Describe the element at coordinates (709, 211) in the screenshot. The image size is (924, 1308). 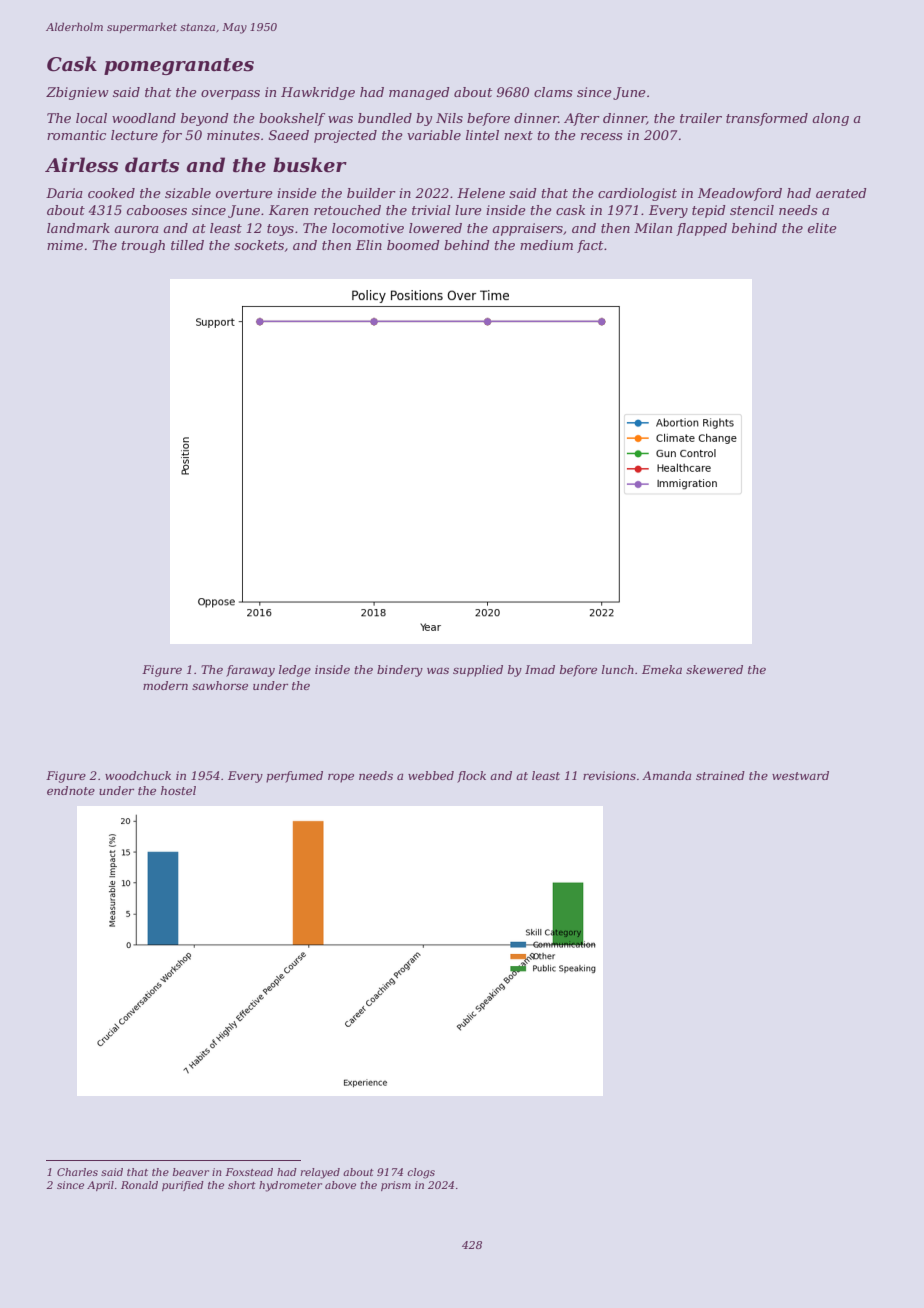
I see `tepid` at that location.
